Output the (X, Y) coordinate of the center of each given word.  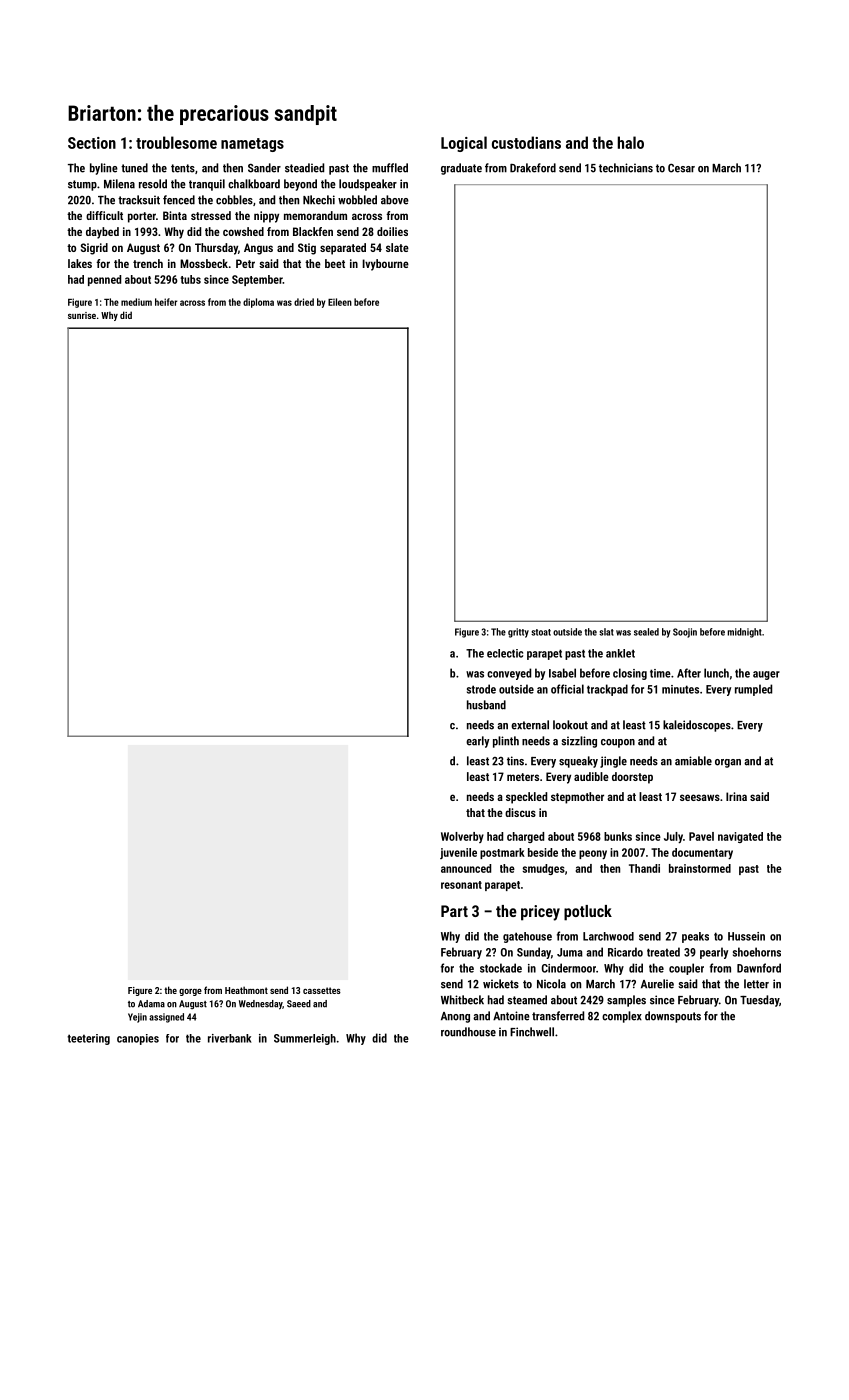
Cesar (681, 168)
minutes (680, 689)
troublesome (176, 142)
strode (481, 689)
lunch (716, 673)
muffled (390, 168)
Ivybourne (385, 265)
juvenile (458, 853)
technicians (626, 168)
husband (486, 705)
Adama (151, 1004)
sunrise (82, 315)
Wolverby (462, 837)
